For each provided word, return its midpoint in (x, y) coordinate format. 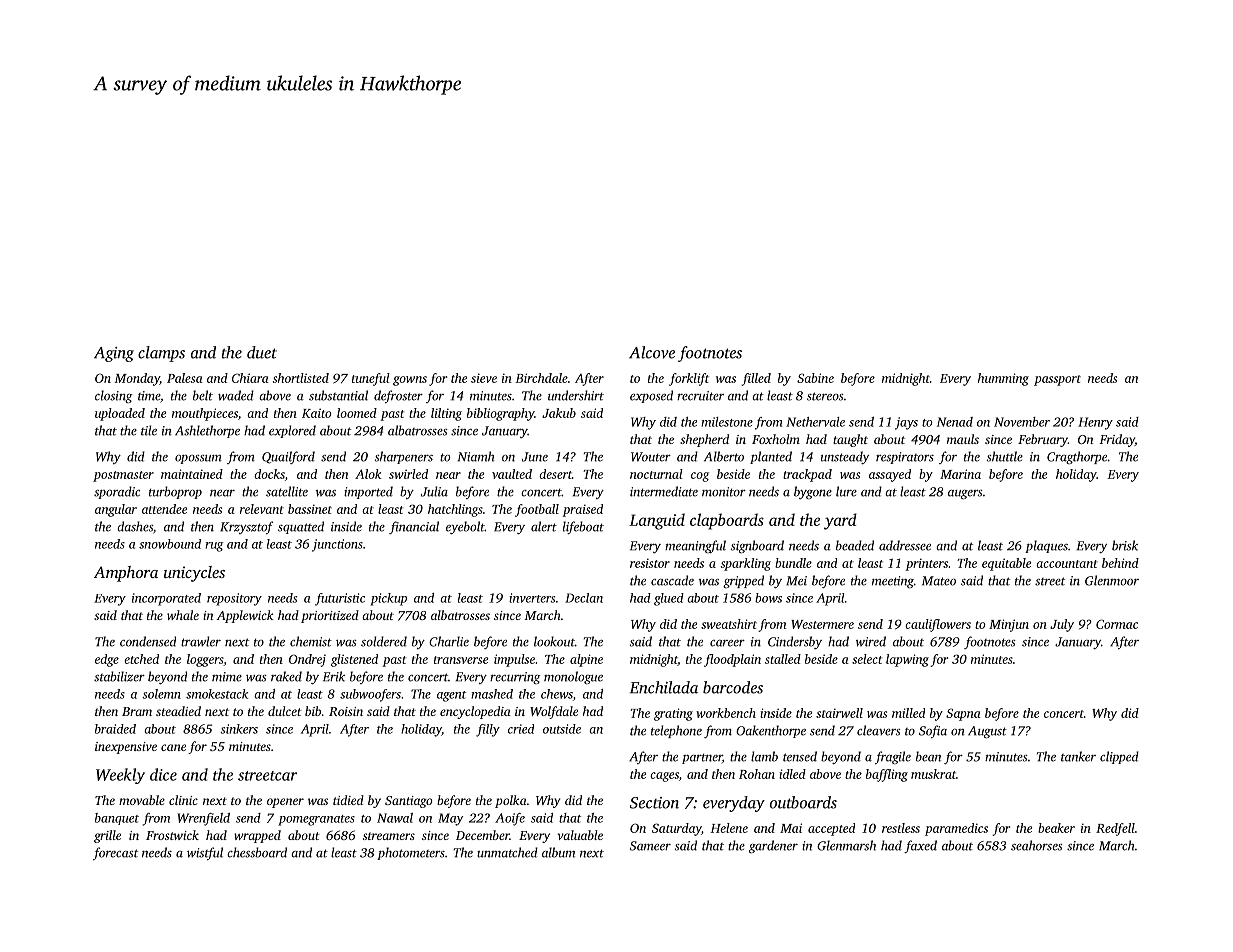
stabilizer (119, 676)
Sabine (815, 378)
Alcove (652, 352)
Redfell (1115, 829)
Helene (729, 828)
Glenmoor (1112, 580)
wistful (205, 853)
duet (262, 352)
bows (768, 598)
